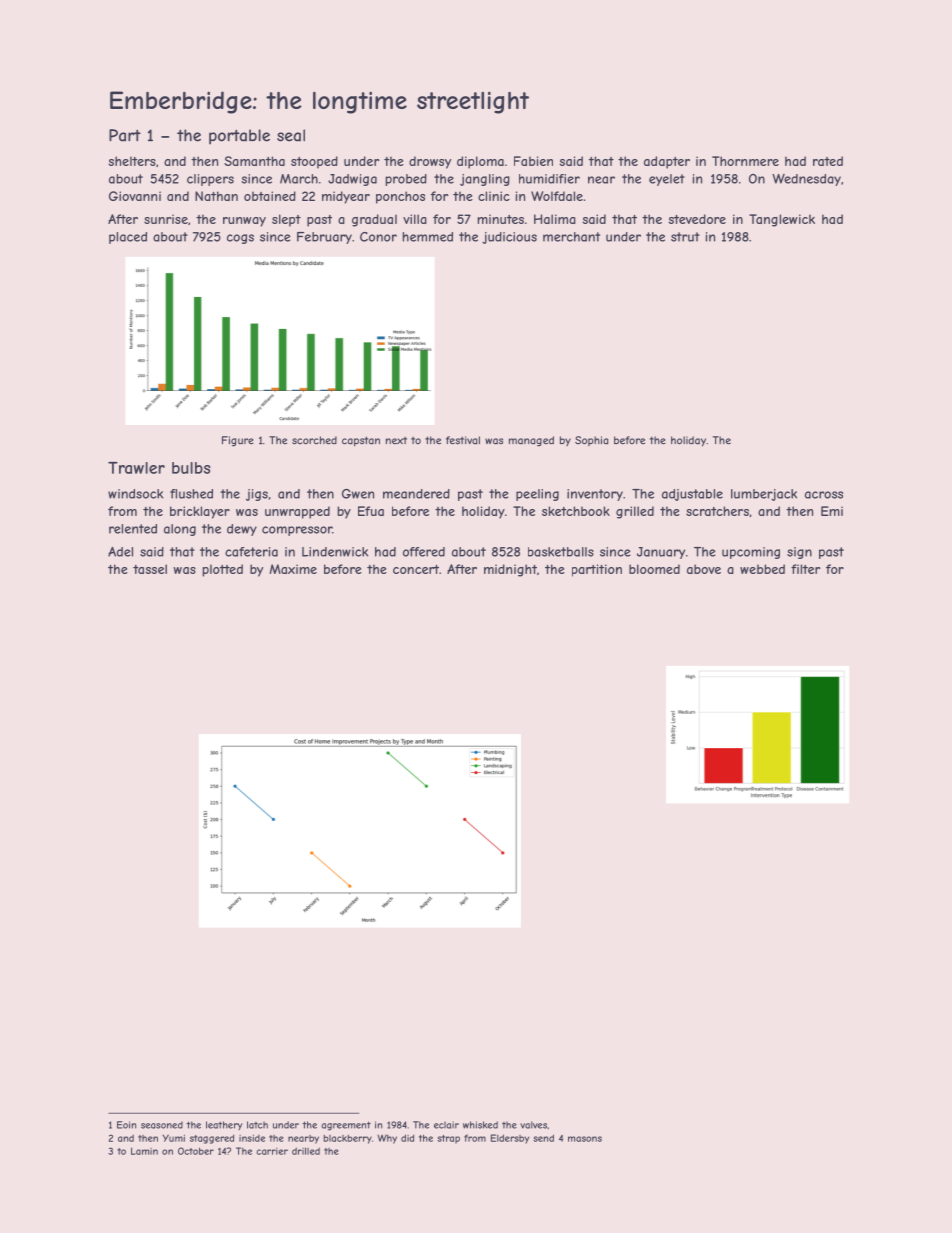 This screenshot has width=952, height=1233. I want to click on rated, so click(828, 161).
